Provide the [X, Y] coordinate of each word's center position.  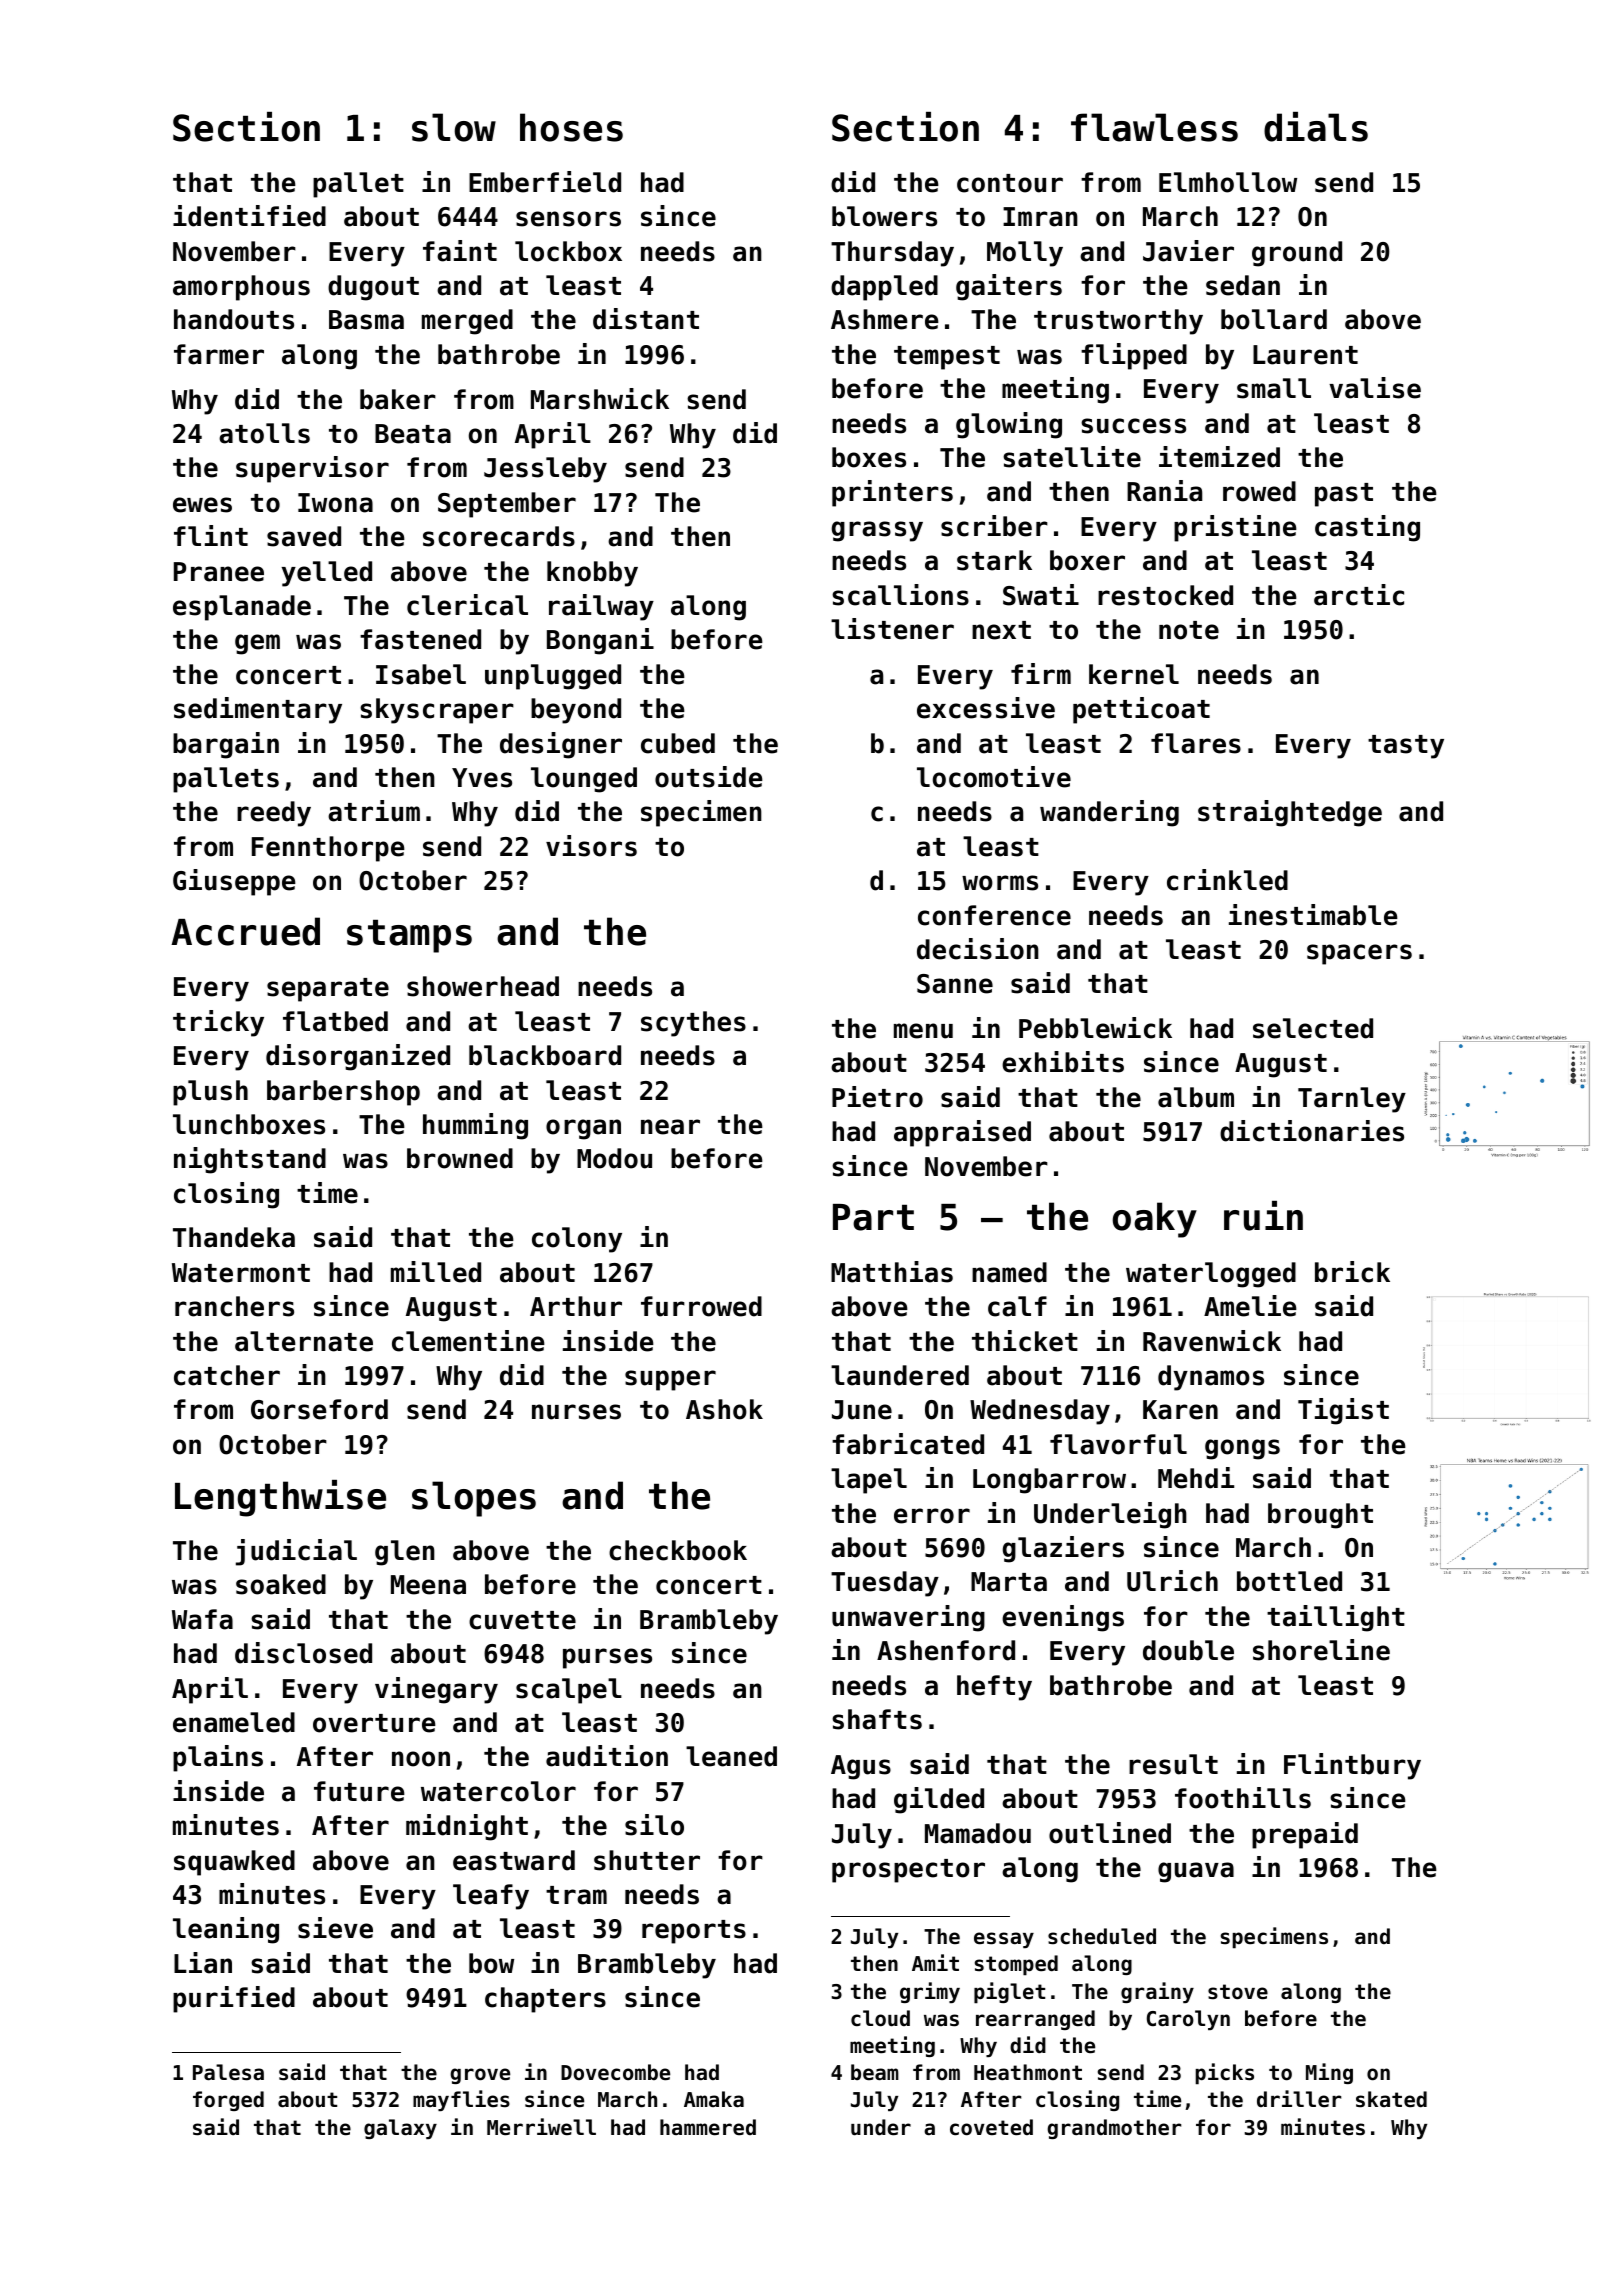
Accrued [245, 931]
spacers [1359, 954]
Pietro [877, 1097]
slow [454, 127]
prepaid [1305, 1835]
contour [1010, 183]
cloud [880, 2018]
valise [1375, 388]
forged [228, 2101]
